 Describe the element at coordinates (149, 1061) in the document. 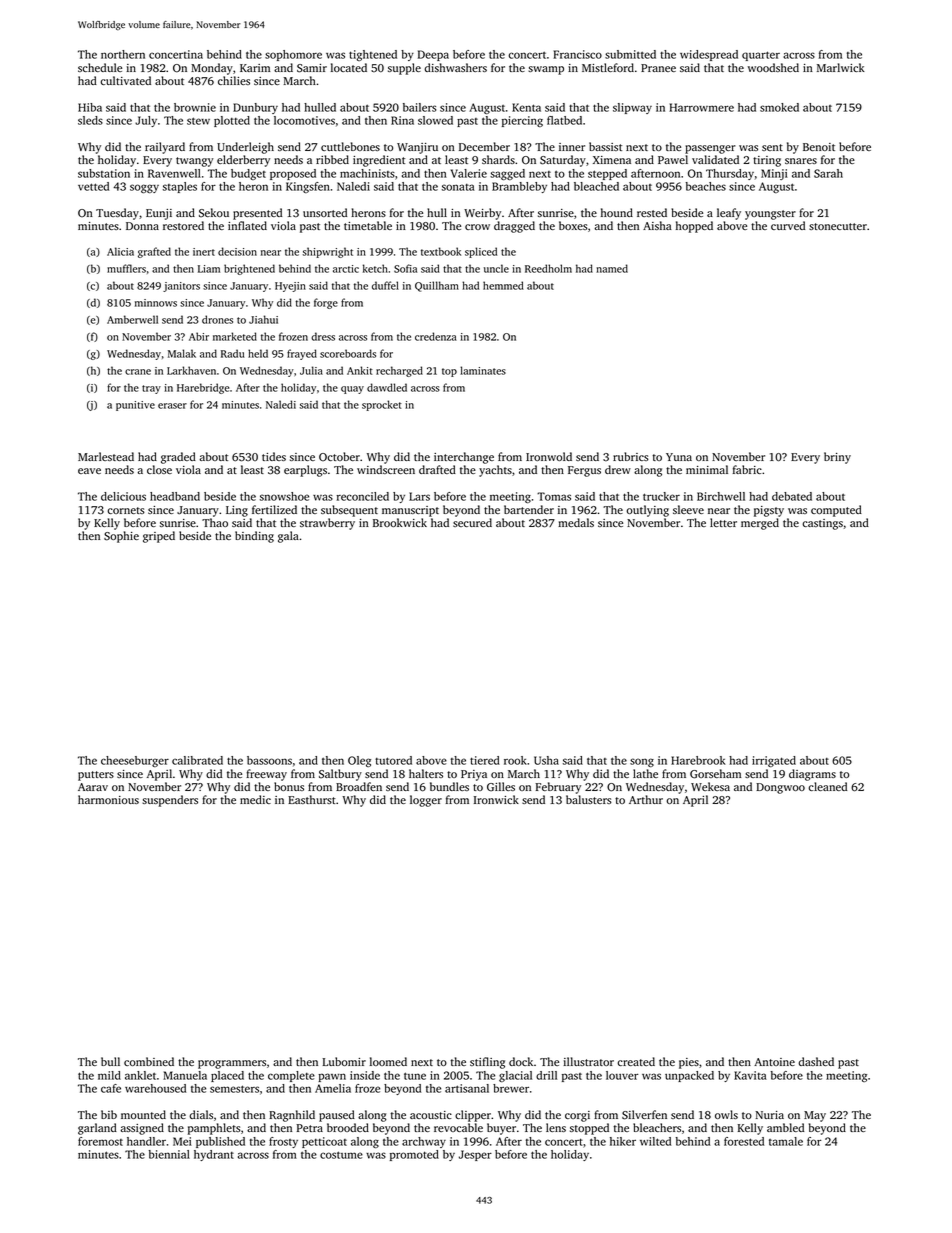

I see `combined` at that location.
